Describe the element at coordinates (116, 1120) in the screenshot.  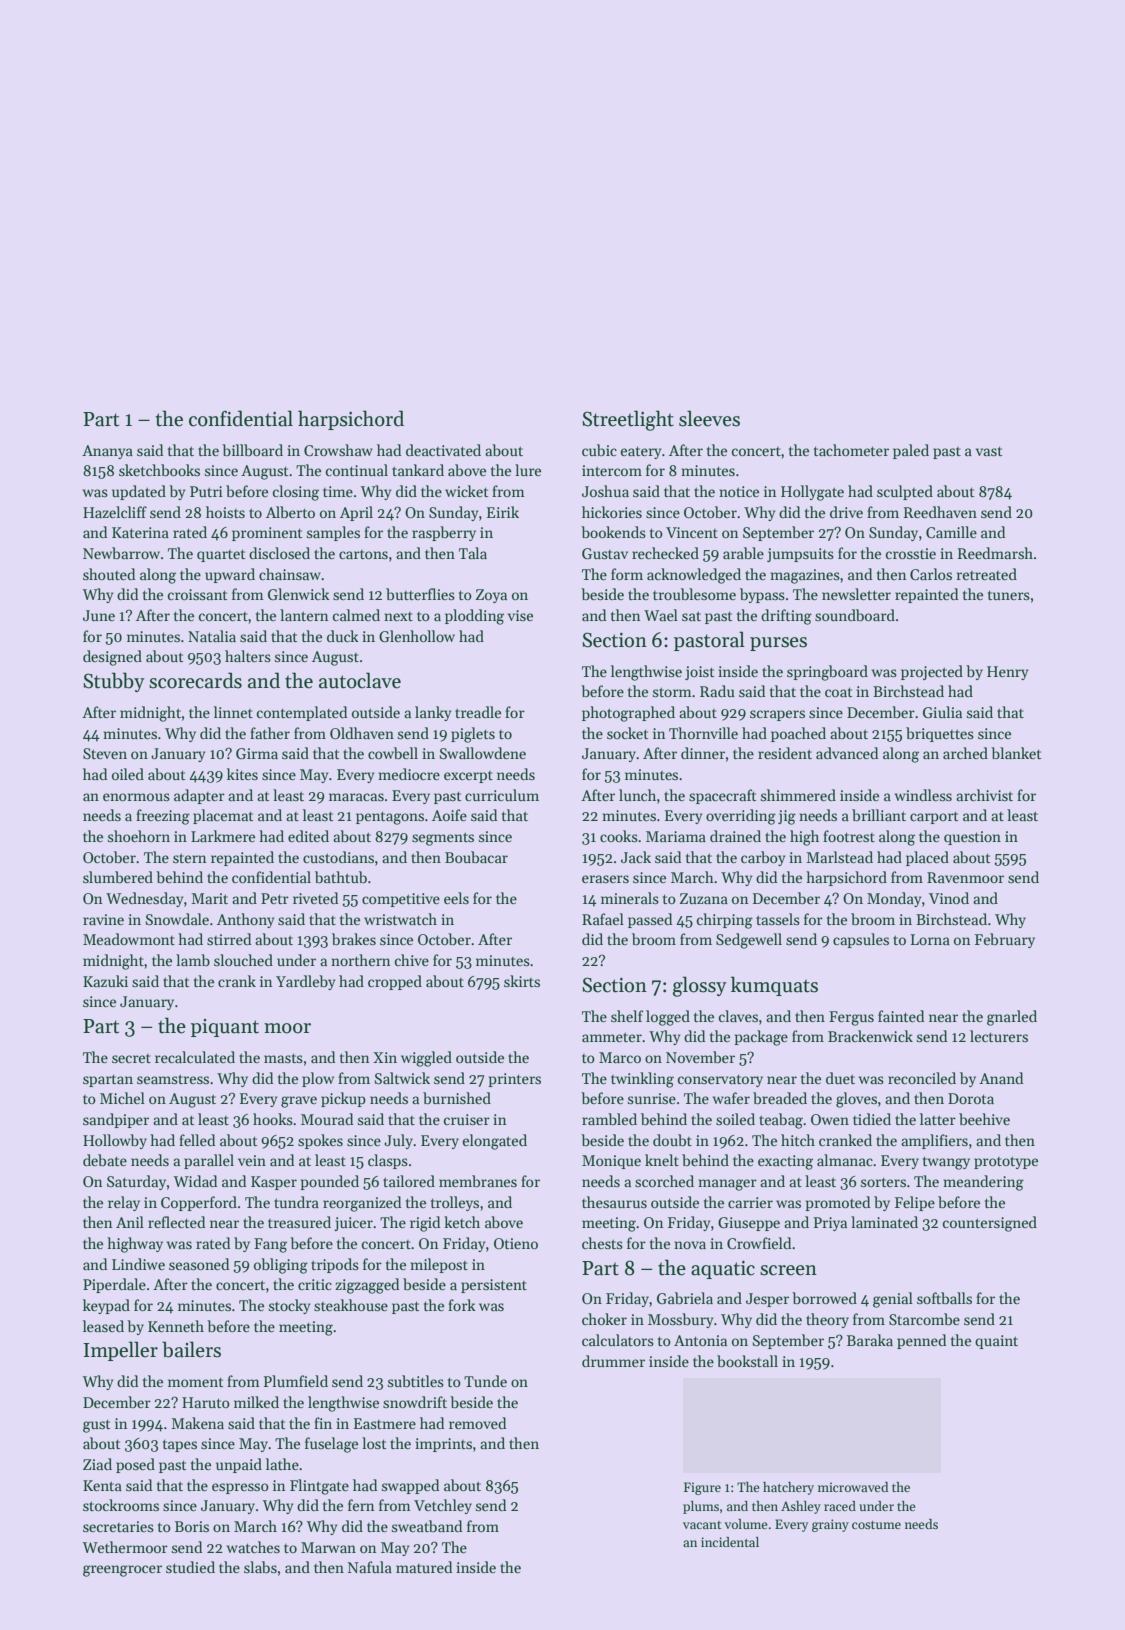
I see `sandpiper` at that location.
